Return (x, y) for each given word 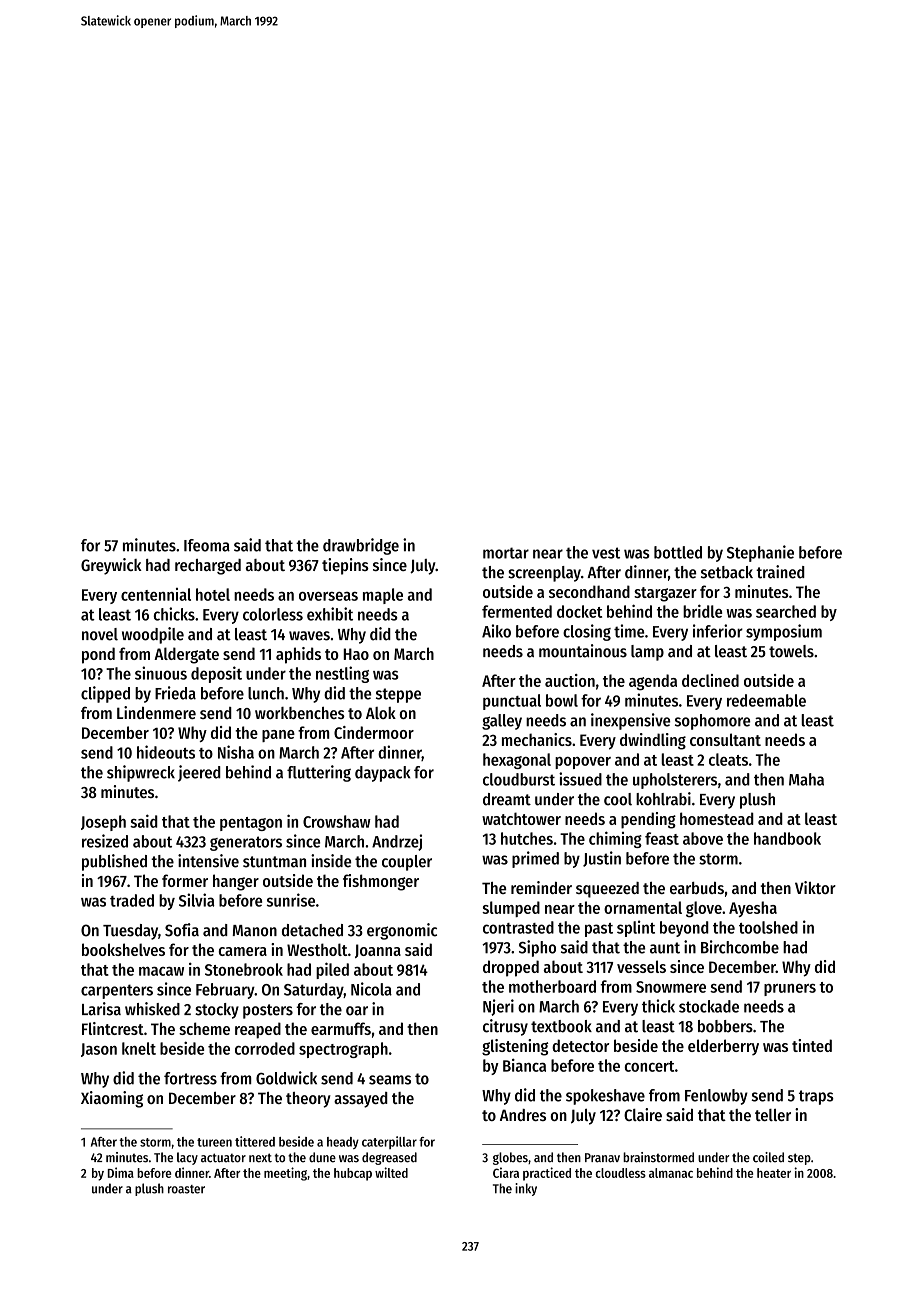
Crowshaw (337, 821)
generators (246, 843)
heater (774, 1173)
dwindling (653, 741)
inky (526, 1189)
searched (786, 611)
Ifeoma (207, 545)
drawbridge (361, 546)
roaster (186, 1189)
